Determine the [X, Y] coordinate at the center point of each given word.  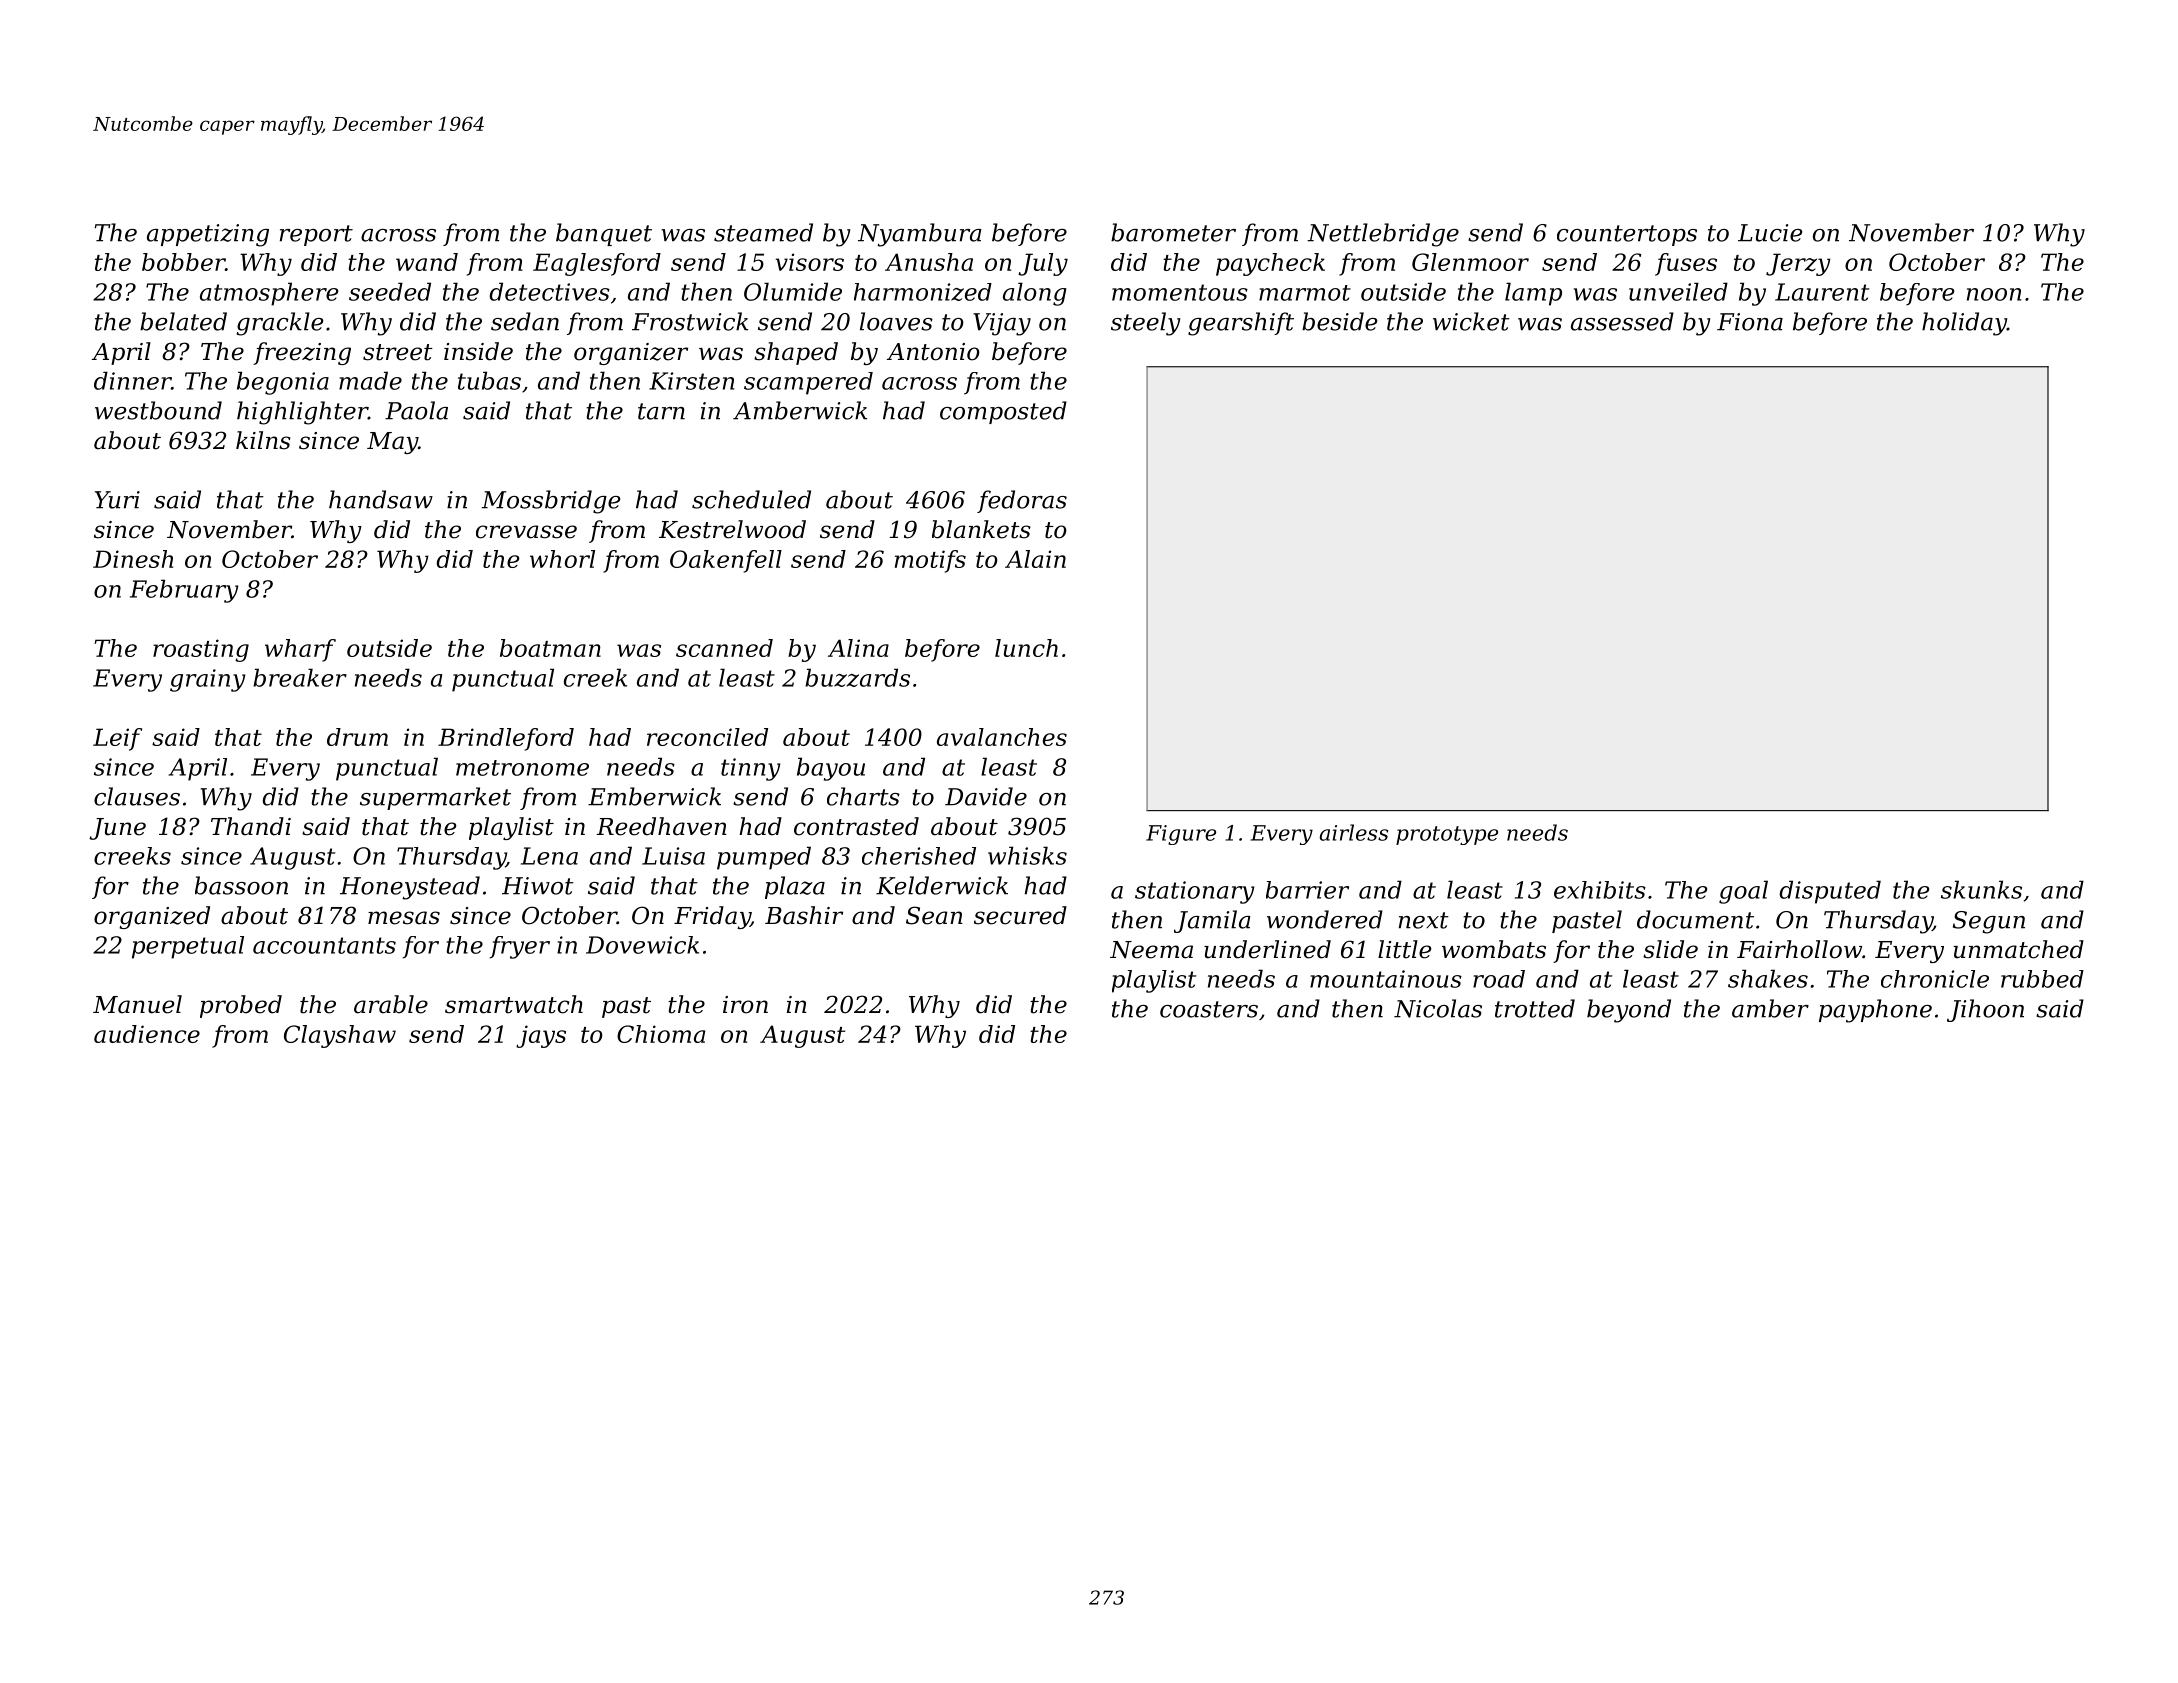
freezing [302, 353]
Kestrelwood [732, 529]
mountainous [1386, 979]
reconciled [707, 737]
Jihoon [1985, 1010]
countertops [1627, 235]
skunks [1981, 889]
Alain [1035, 559]
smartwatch [514, 1004]
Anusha [929, 262]
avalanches [1002, 737]
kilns [263, 440]
